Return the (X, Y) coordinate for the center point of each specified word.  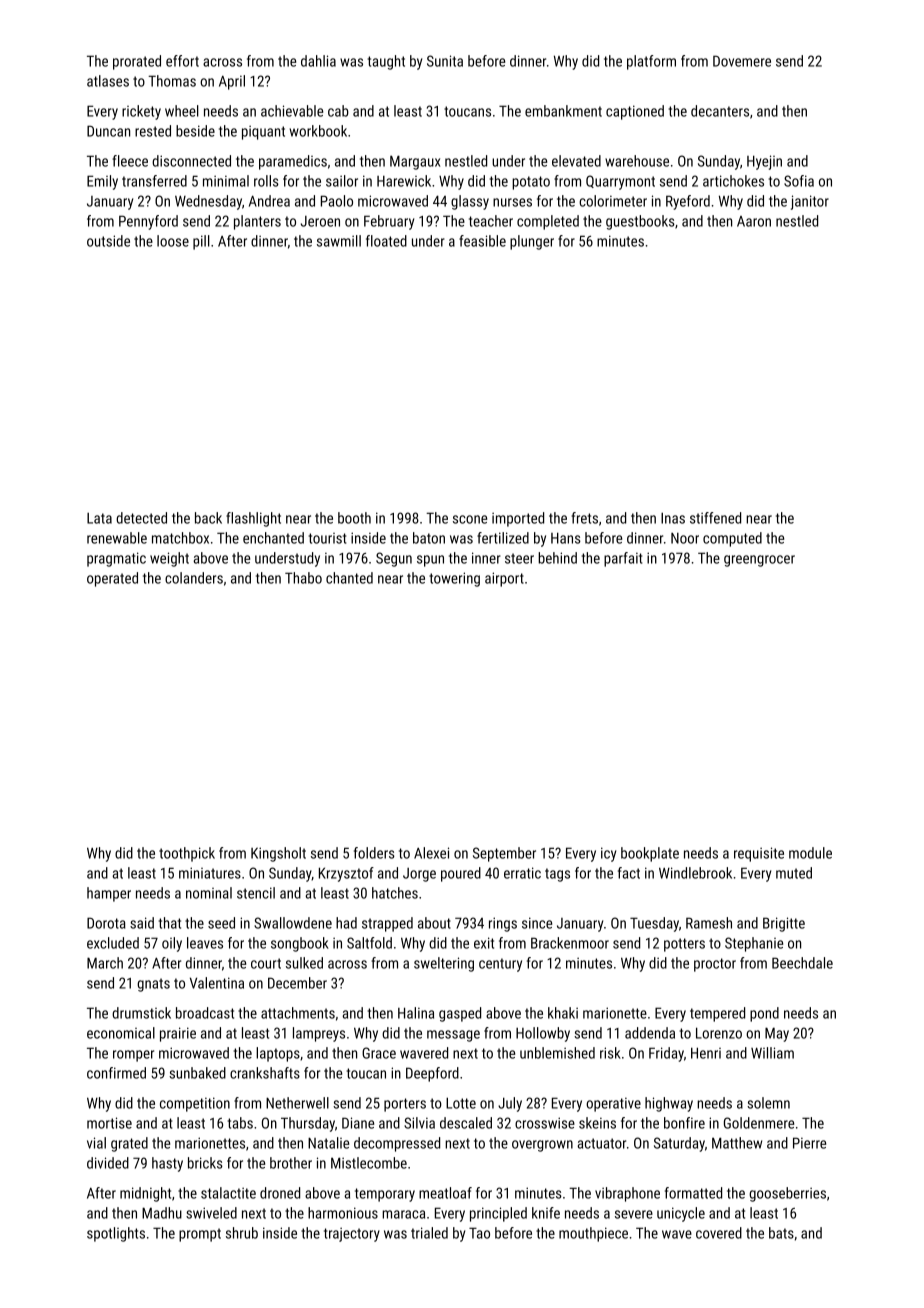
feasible (482, 241)
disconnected (191, 161)
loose (173, 241)
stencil (256, 893)
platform (651, 62)
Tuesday (654, 924)
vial (96, 1143)
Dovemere (742, 61)
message (453, 1036)
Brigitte (784, 924)
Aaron (754, 221)
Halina (416, 1013)
